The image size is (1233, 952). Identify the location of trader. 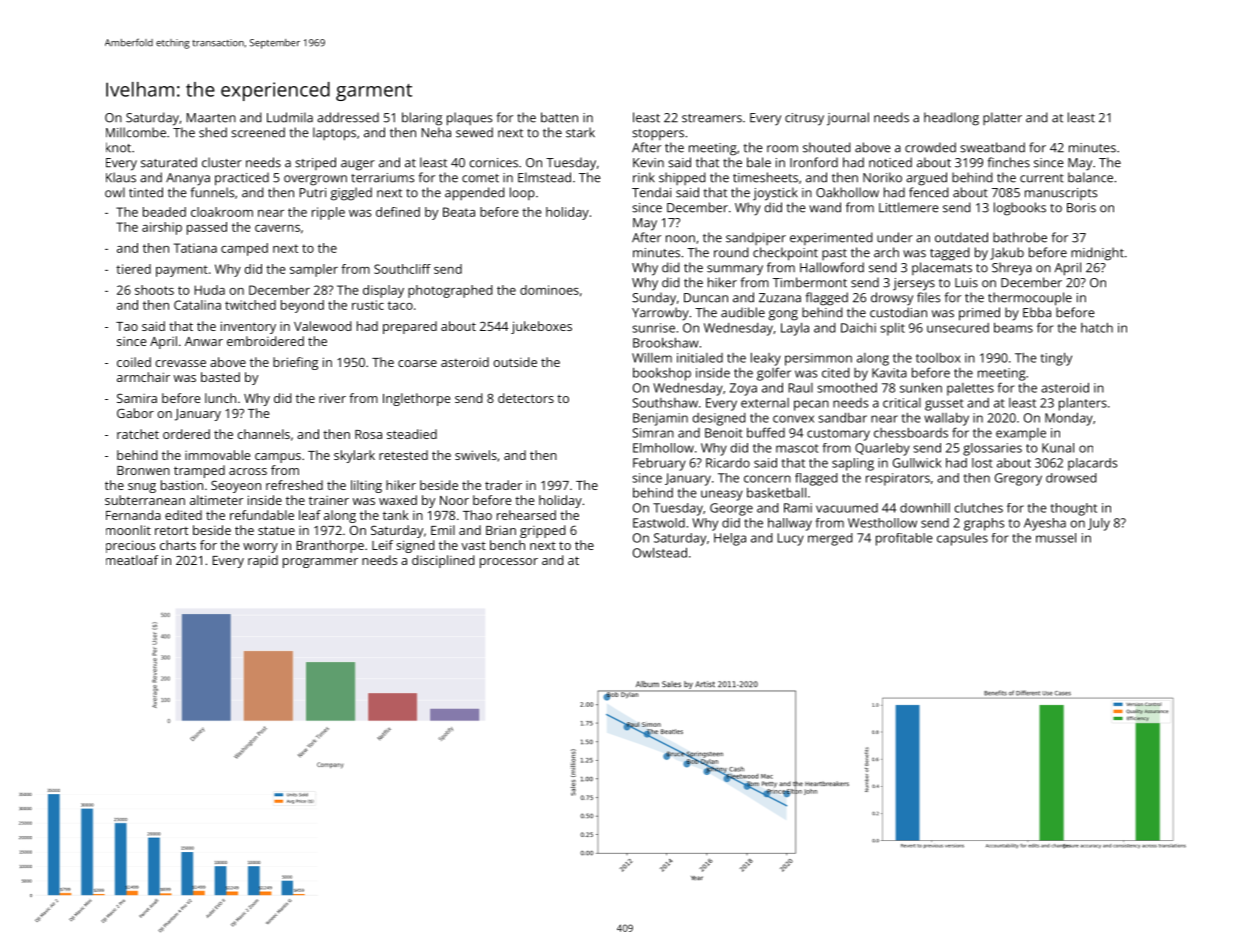
(503, 485).
